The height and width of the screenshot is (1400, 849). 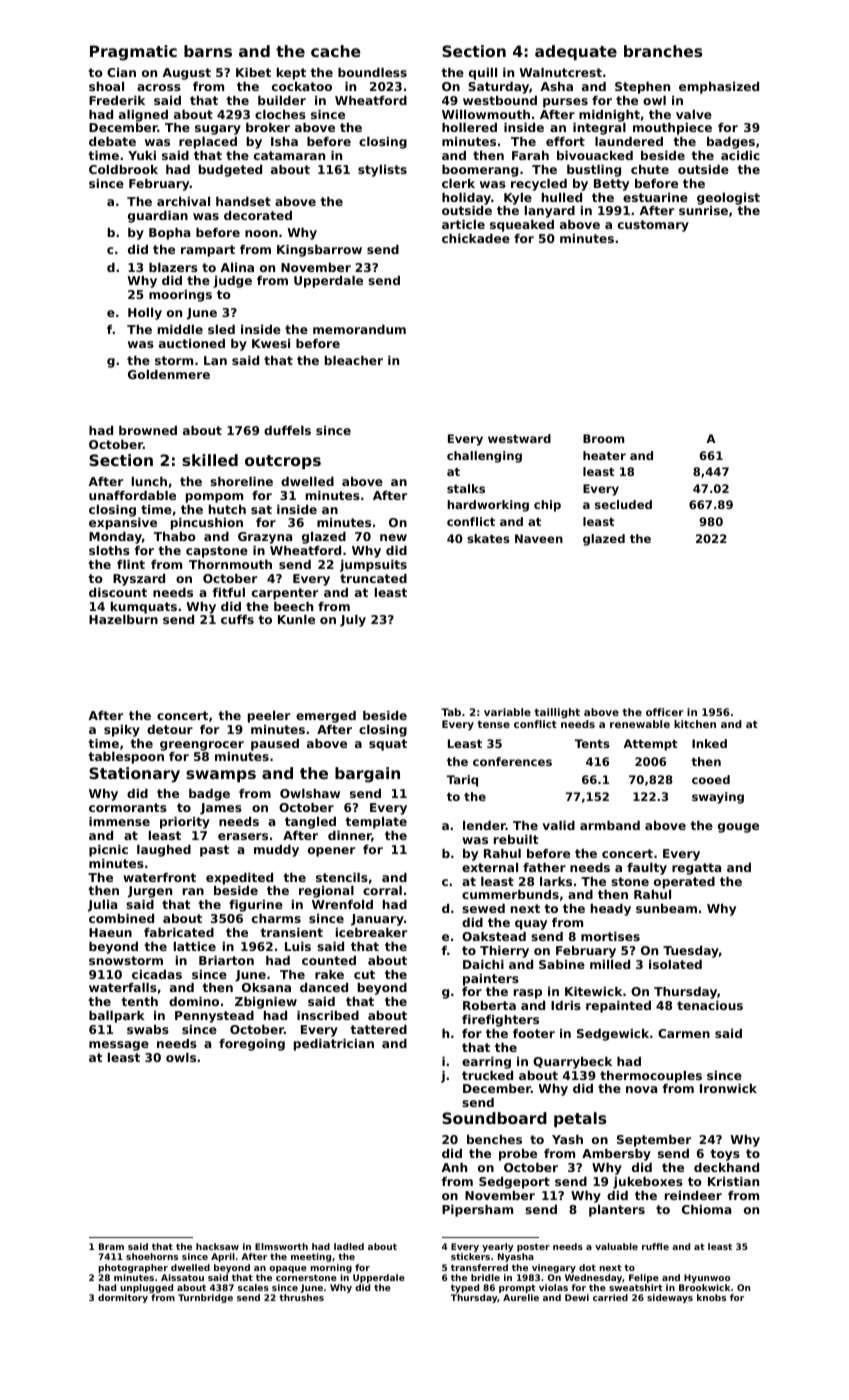 What do you see at coordinates (159, 87) in the screenshot?
I see `across` at bounding box center [159, 87].
